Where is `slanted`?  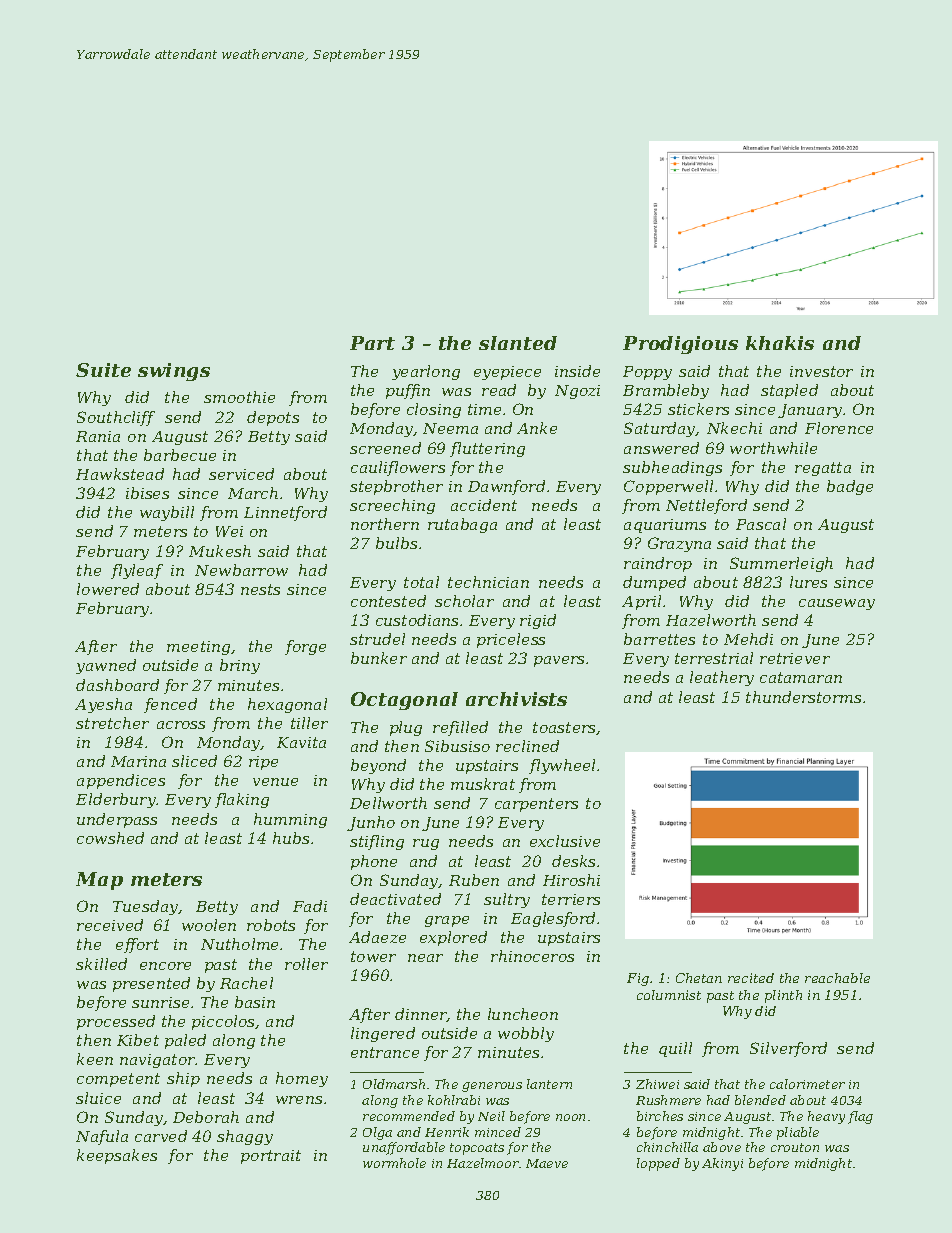 slanted is located at coordinates (518, 343).
